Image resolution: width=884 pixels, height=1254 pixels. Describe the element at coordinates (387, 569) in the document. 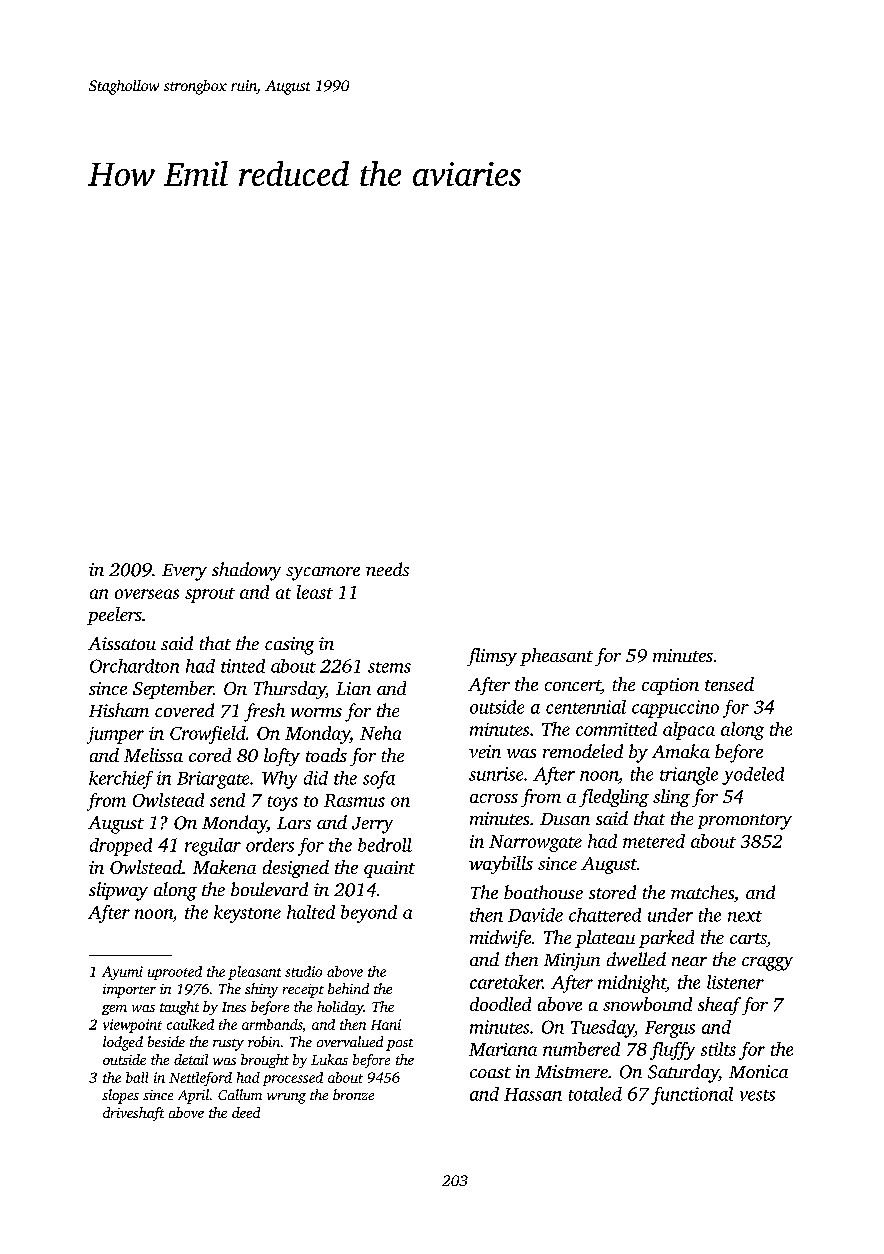

I see `needs` at that location.
